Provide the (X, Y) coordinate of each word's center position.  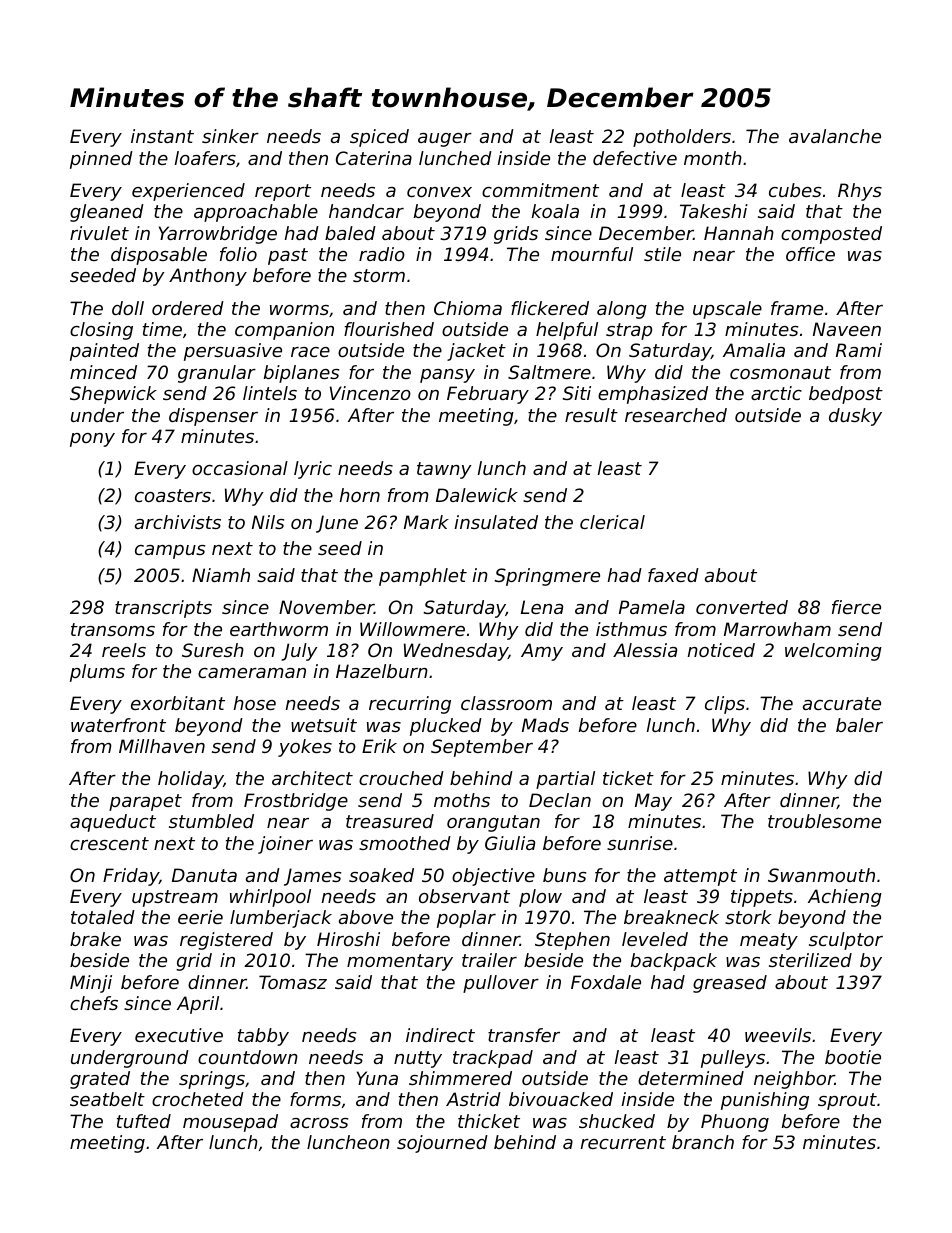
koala (555, 211)
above (366, 917)
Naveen (847, 329)
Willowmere (412, 629)
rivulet (99, 233)
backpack (674, 962)
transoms (113, 629)
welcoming (833, 652)
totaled (103, 917)
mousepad (230, 1123)
